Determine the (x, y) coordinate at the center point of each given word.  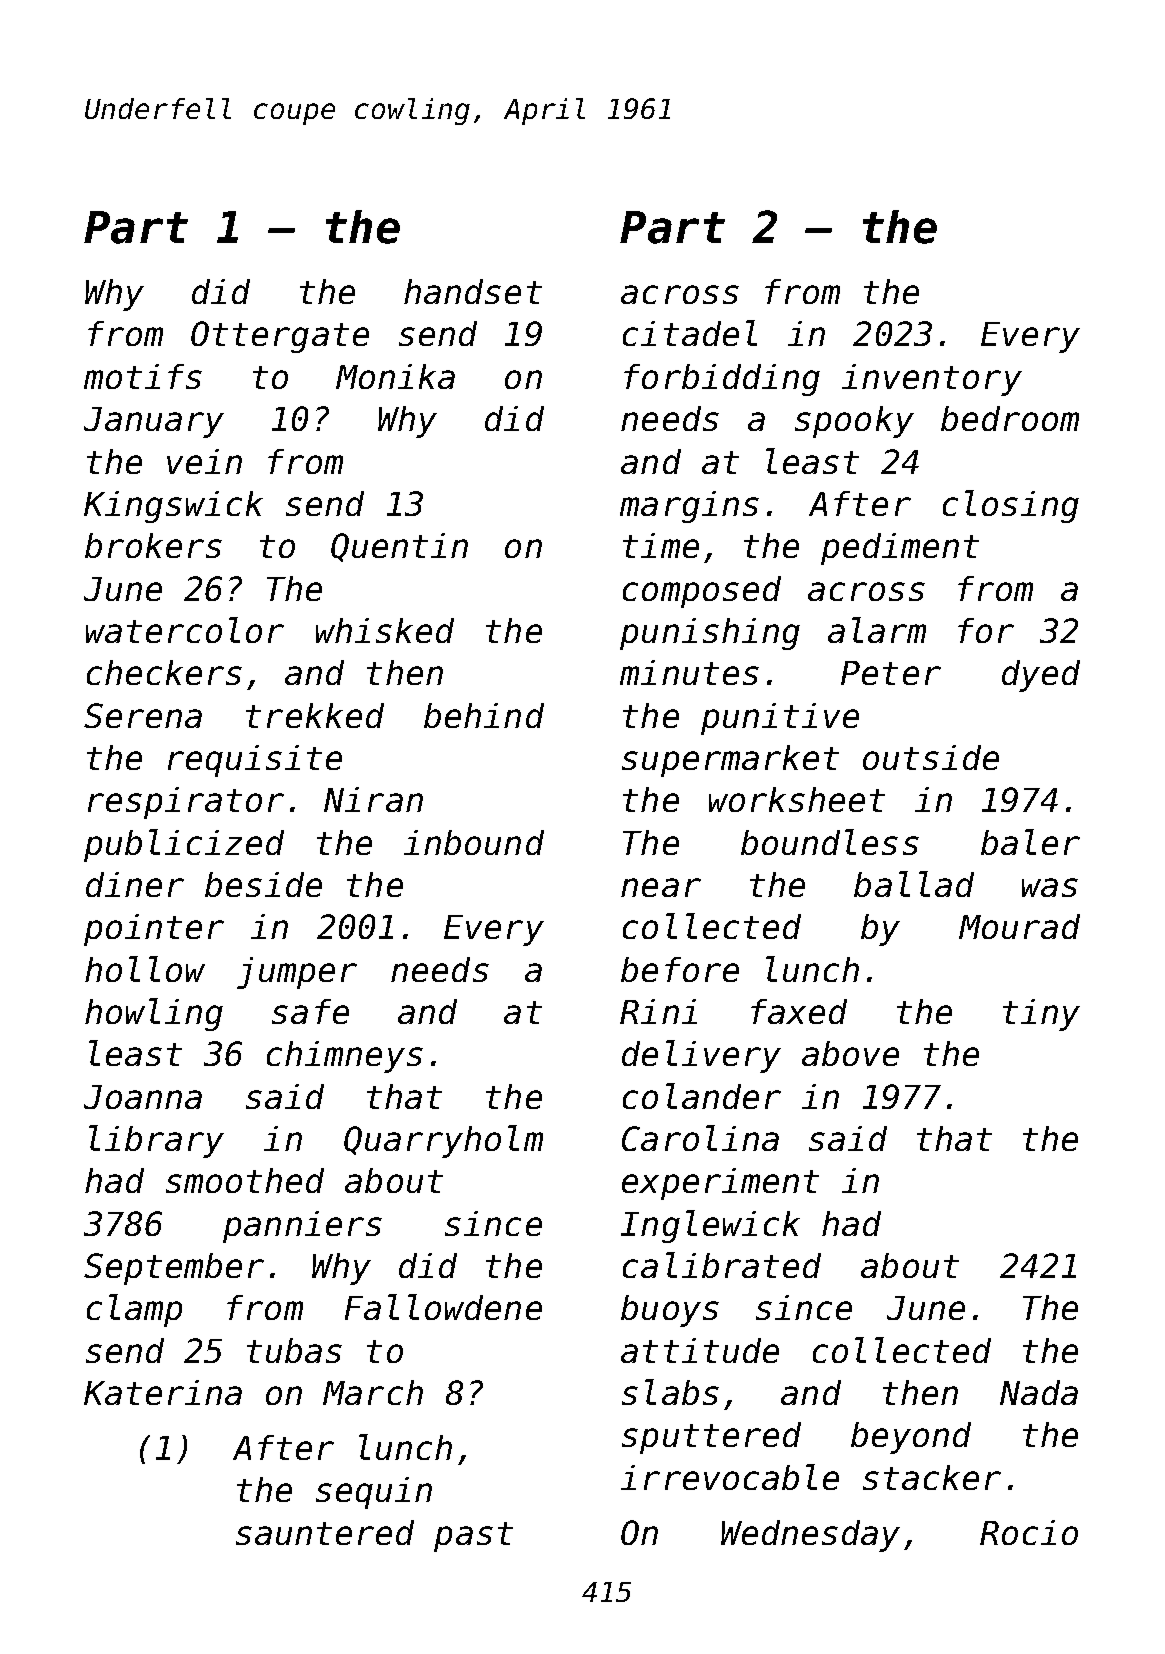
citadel (690, 333)
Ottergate (280, 337)
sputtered (711, 1438)
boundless (830, 842)
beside (263, 884)
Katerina (163, 1392)
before (680, 969)
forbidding (722, 380)
